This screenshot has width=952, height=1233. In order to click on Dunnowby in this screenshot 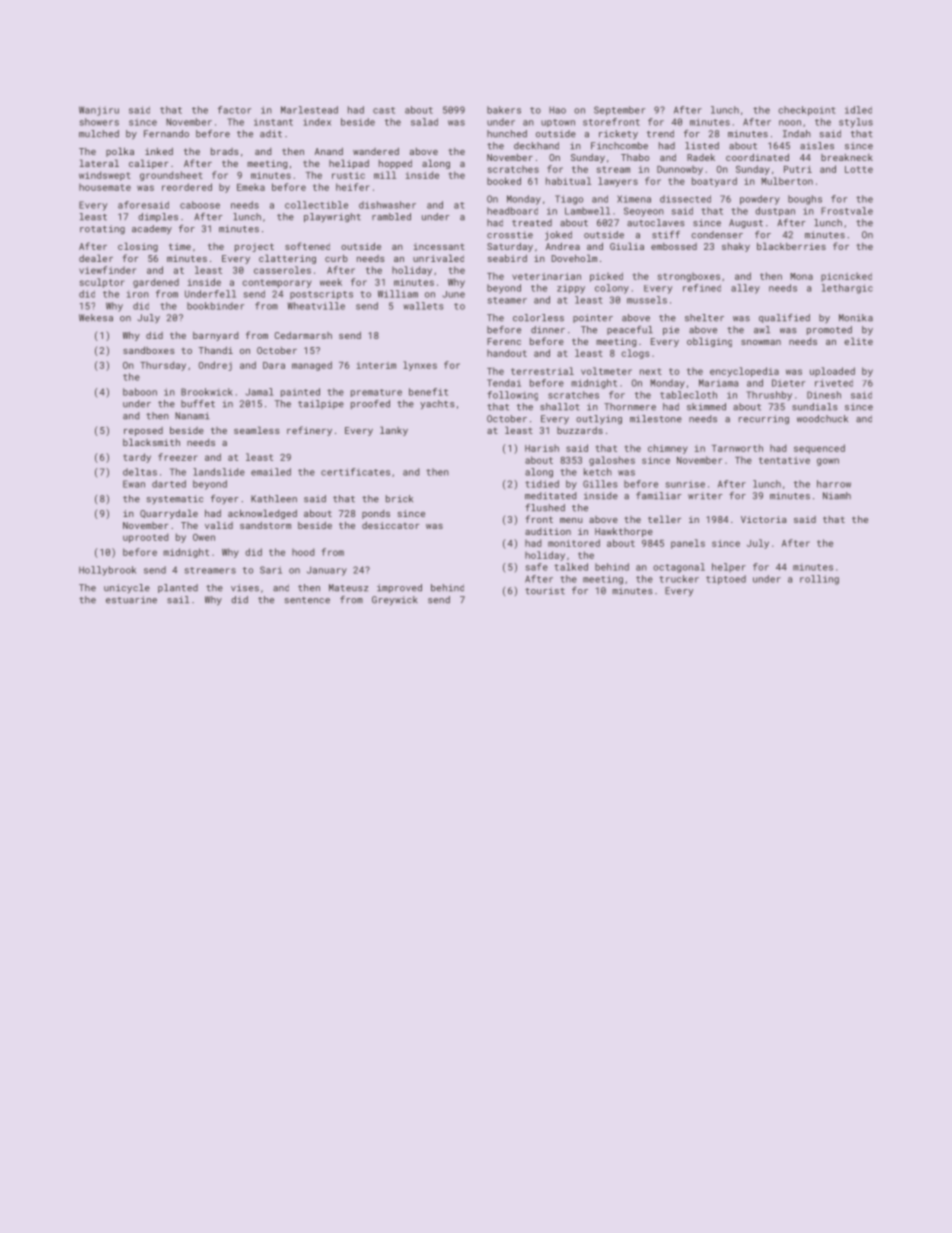, I will do `click(680, 170)`.
